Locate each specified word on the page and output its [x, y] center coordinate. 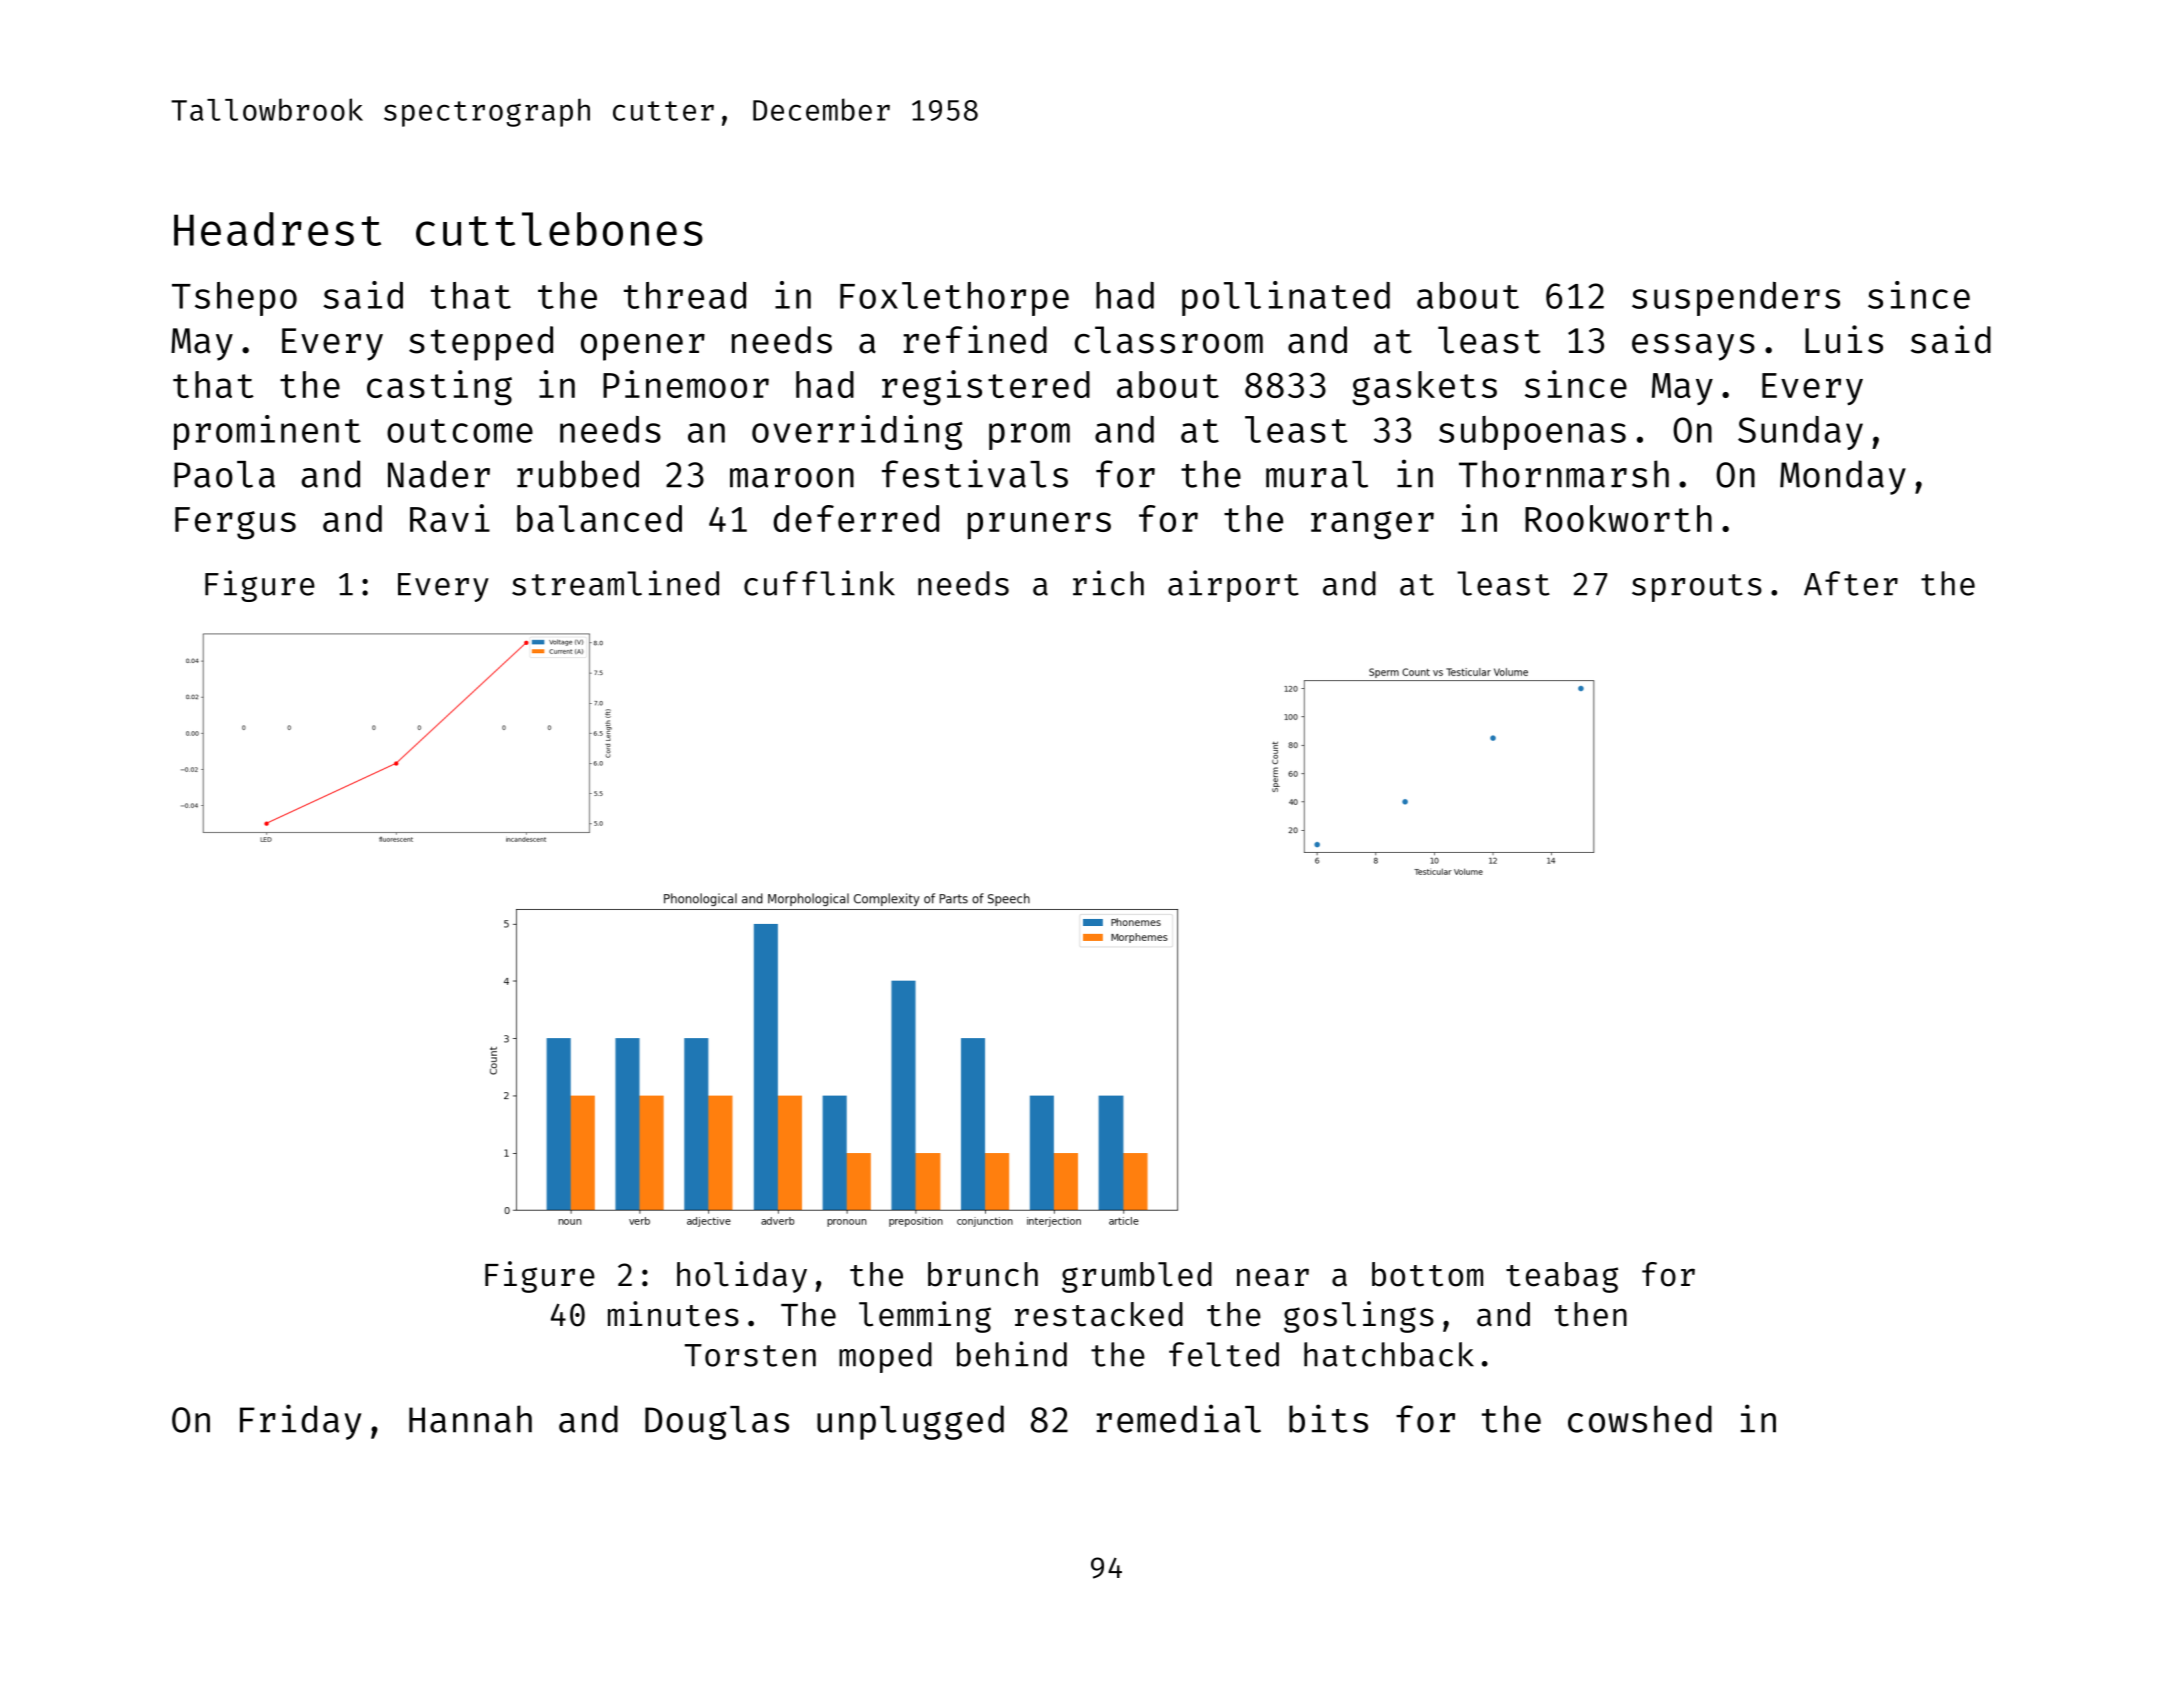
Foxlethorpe [954, 299]
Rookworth [1618, 518]
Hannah [470, 1419]
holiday [742, 1277]
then [1591, 1314]
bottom [1427, 1274]
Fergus [235, 523]
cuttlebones [559, 229]
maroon [792, 478]
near [1273, 1277]
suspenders [1736, 299]
